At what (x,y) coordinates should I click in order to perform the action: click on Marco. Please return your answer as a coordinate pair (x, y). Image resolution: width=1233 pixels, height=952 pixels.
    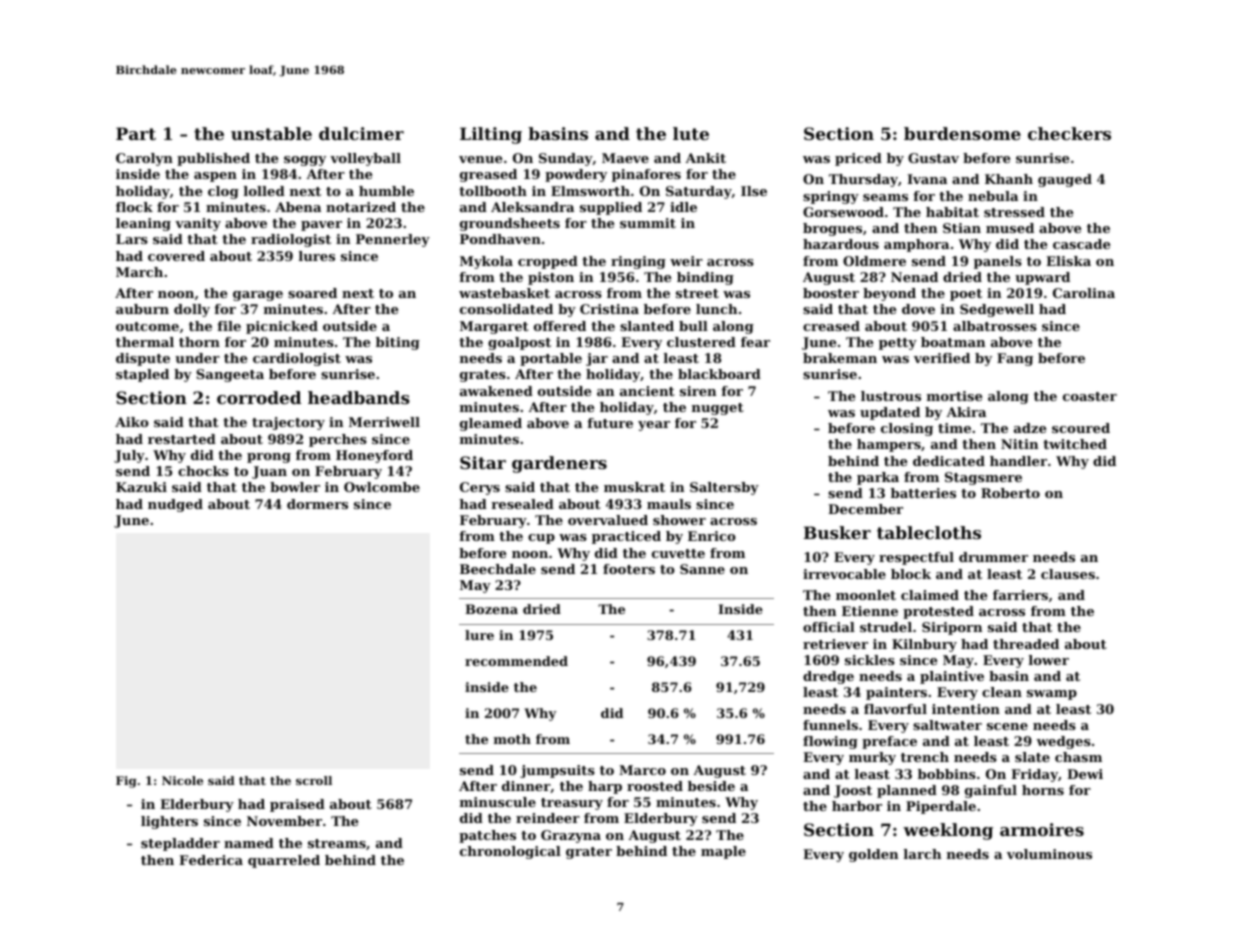
    Looking at the image, I should click on (642, 770).
